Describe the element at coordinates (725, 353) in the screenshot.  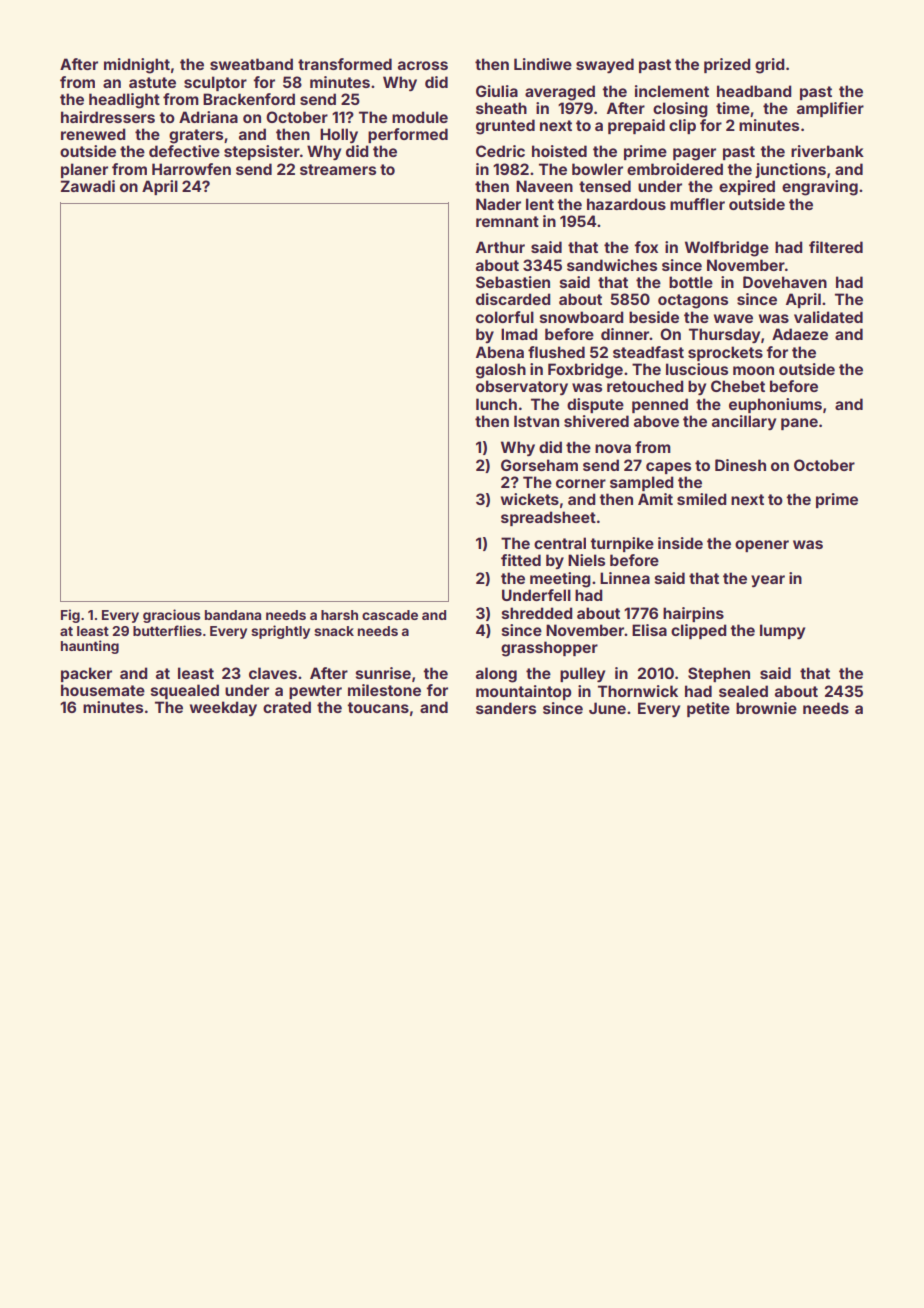
I see `sprockets` at that location.
